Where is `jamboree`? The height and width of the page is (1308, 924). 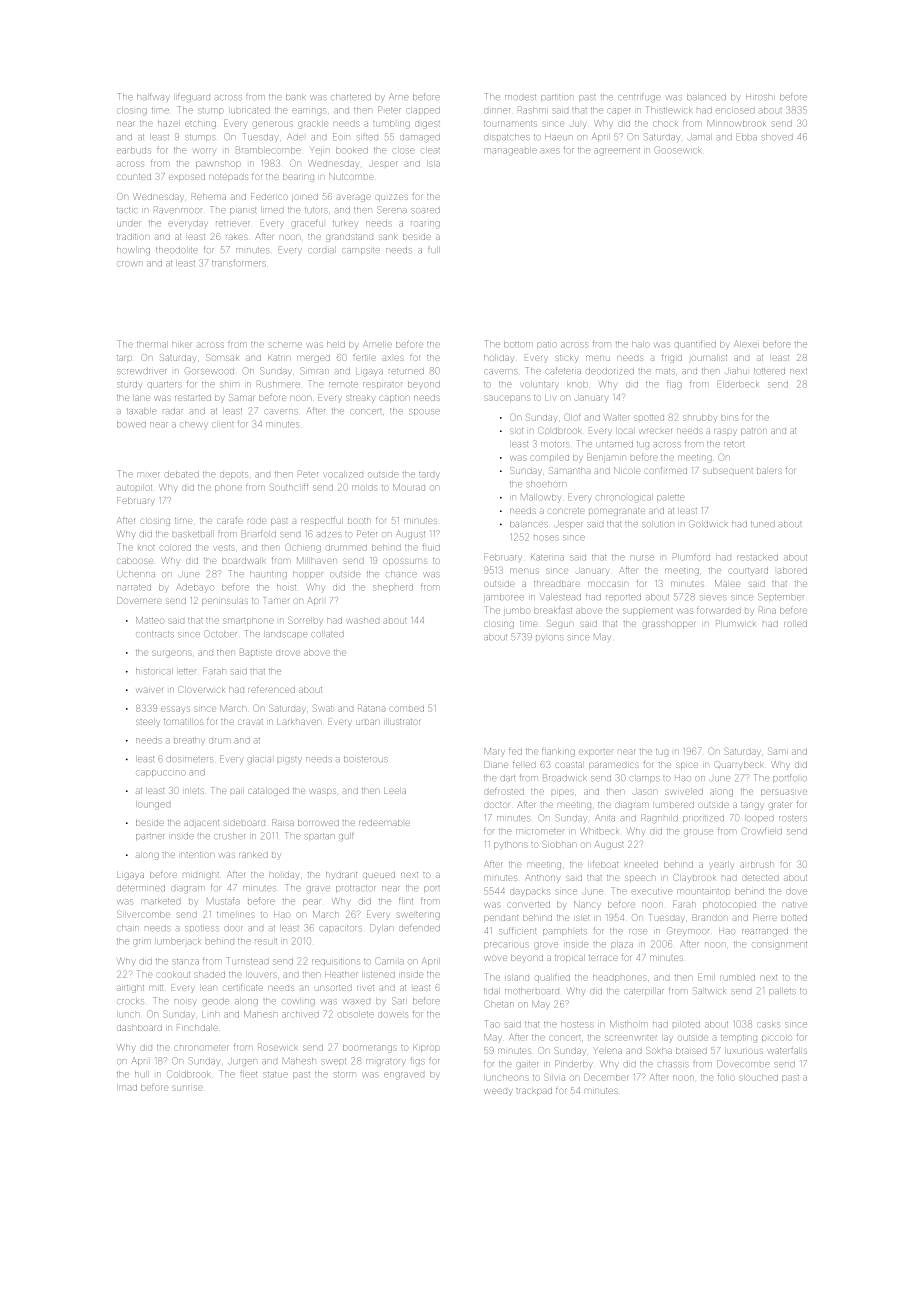
jamboree is located at coordinates (504, 598).
